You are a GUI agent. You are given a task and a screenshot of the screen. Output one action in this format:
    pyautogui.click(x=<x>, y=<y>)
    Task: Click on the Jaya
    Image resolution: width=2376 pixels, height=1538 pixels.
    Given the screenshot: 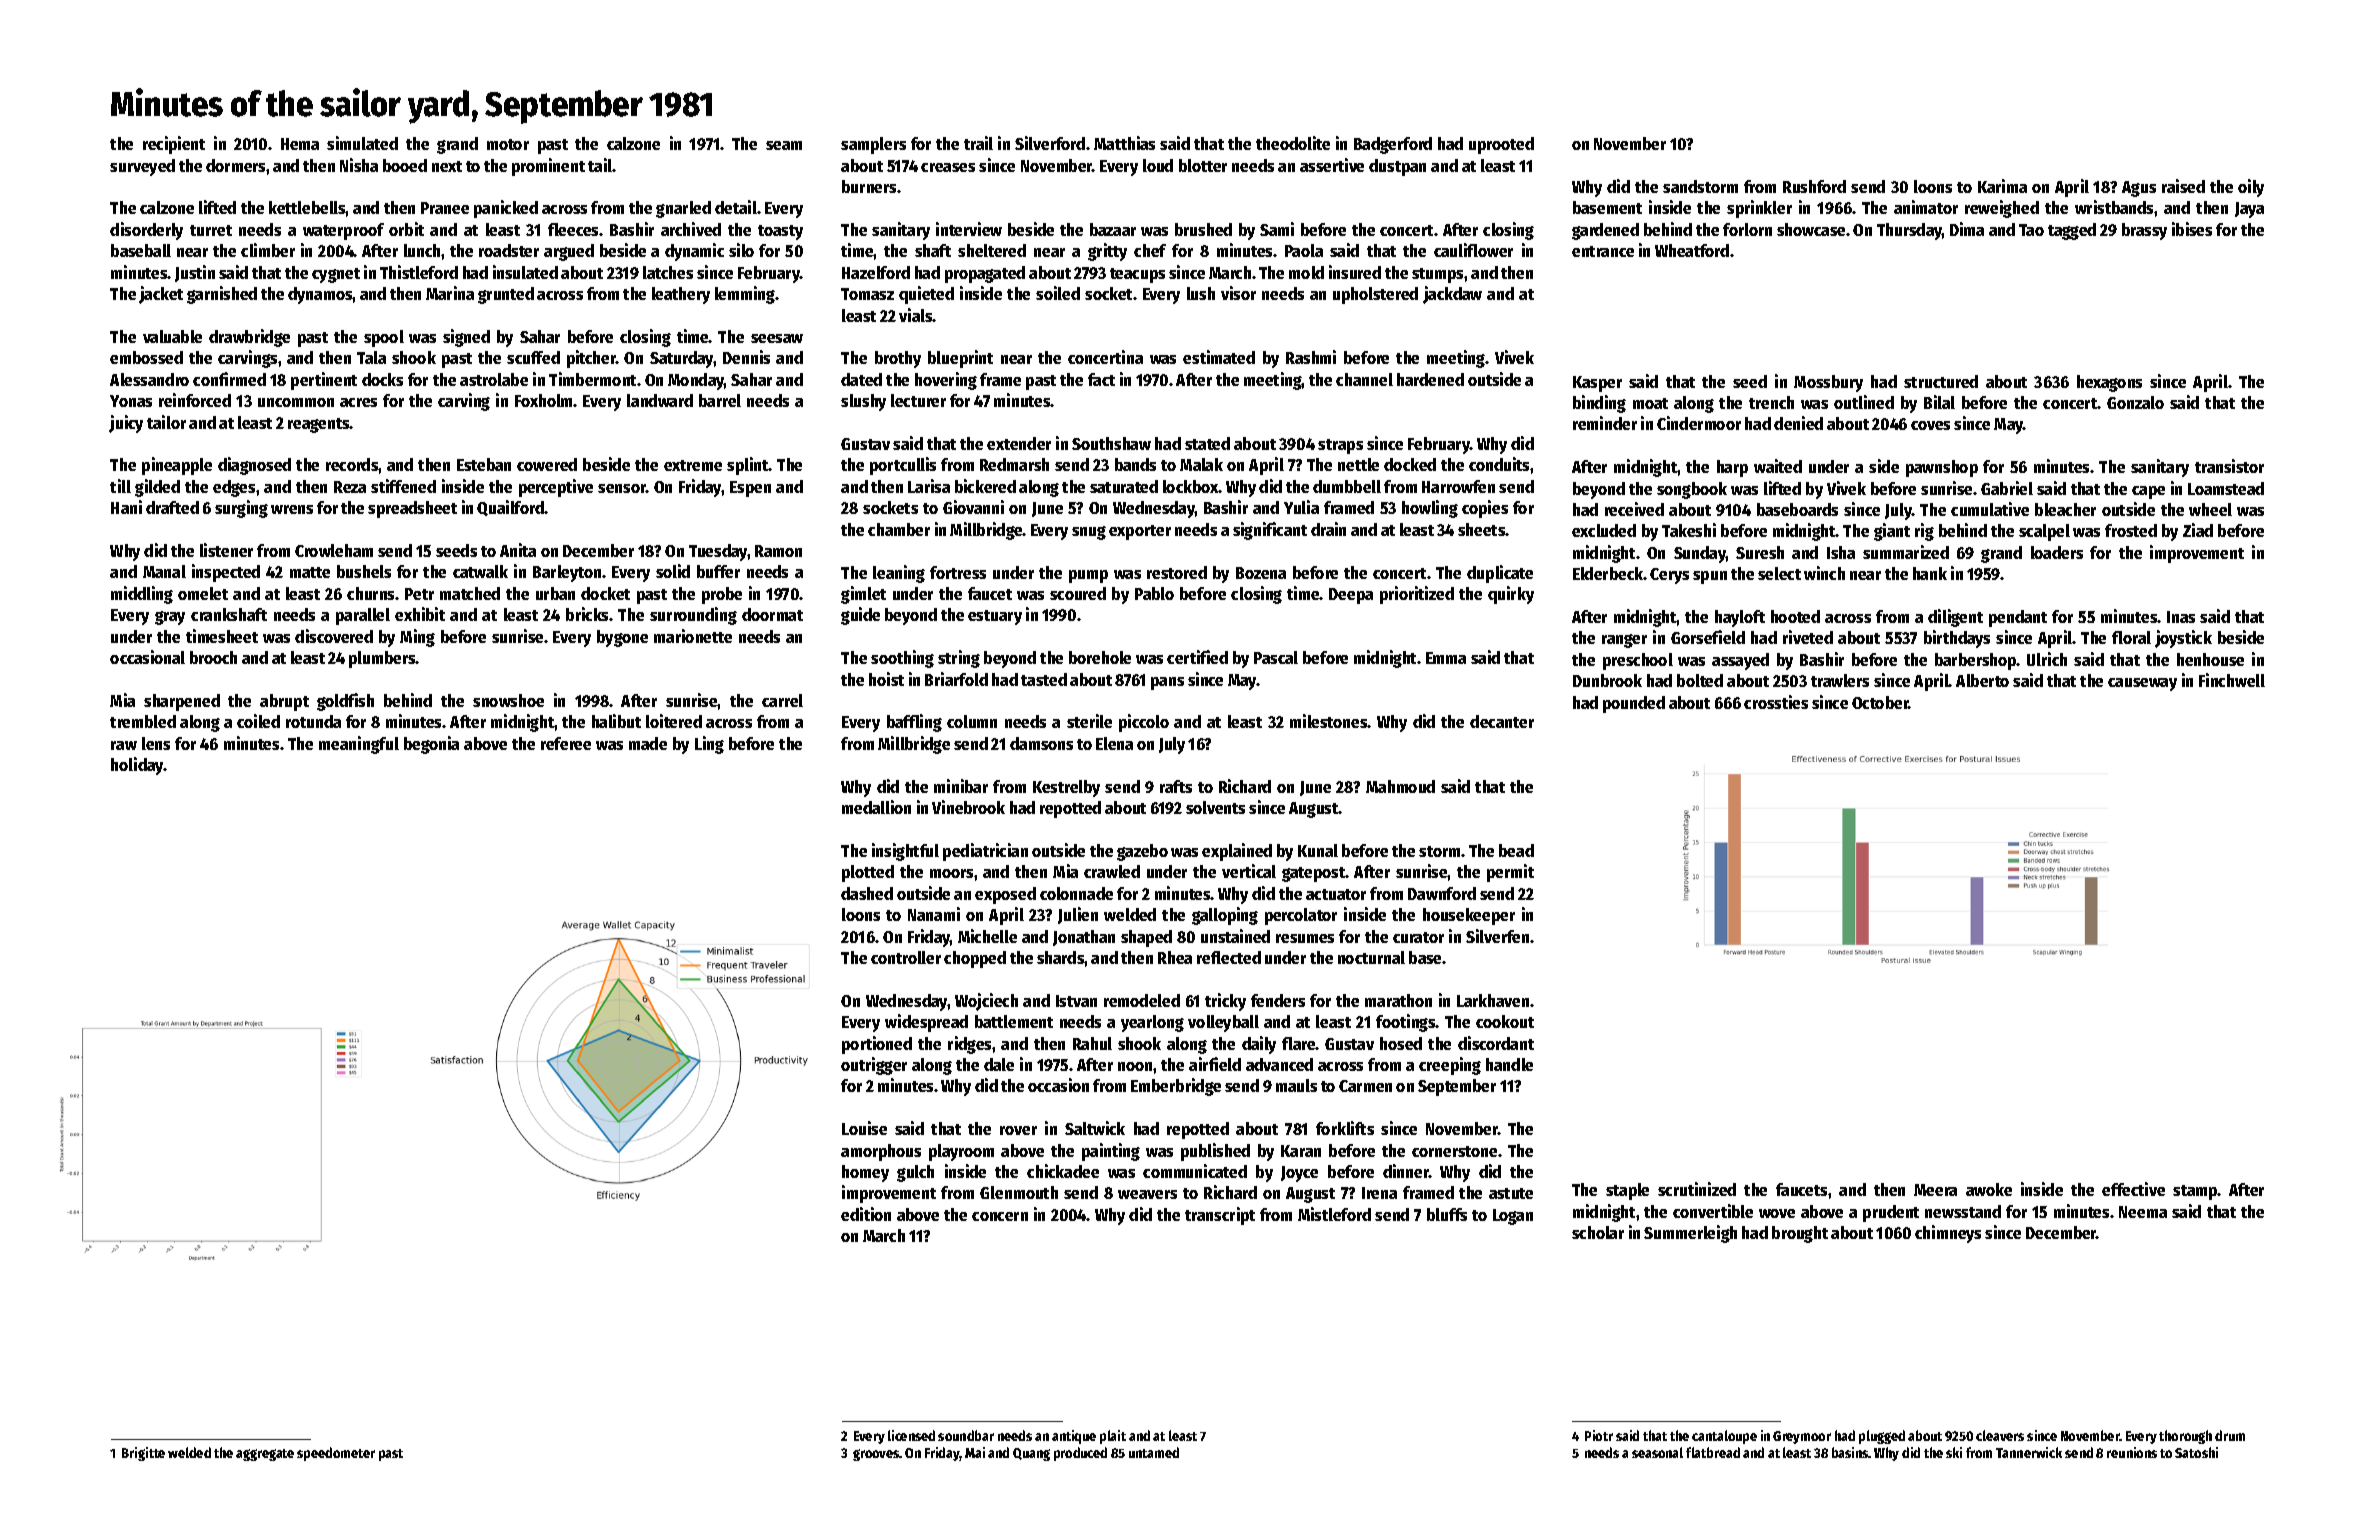 What is the action you would take?
    pyautogui.click(x=2249, y=210)
